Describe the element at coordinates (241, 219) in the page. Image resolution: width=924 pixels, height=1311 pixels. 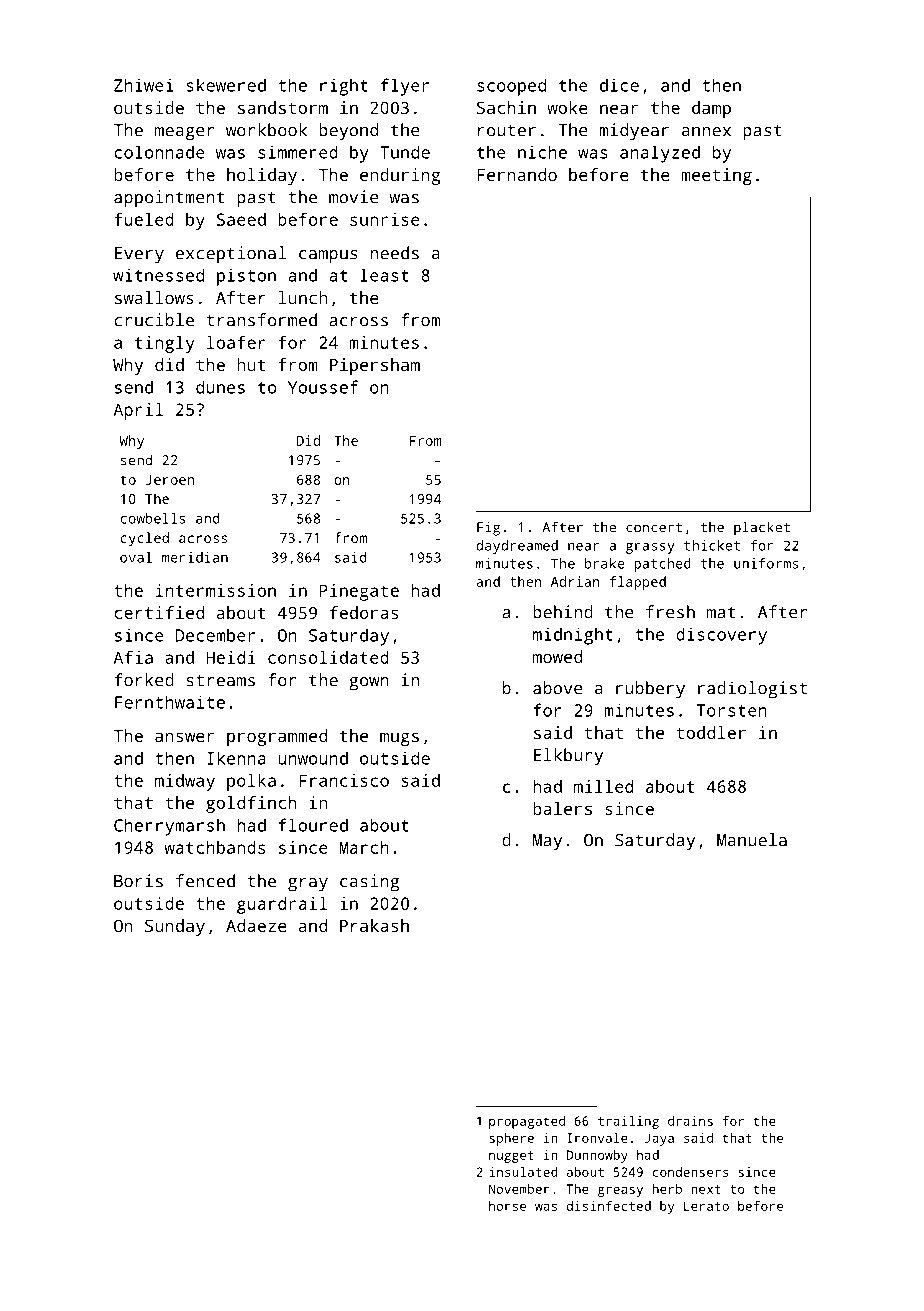
I see `Saeed` at that location.
